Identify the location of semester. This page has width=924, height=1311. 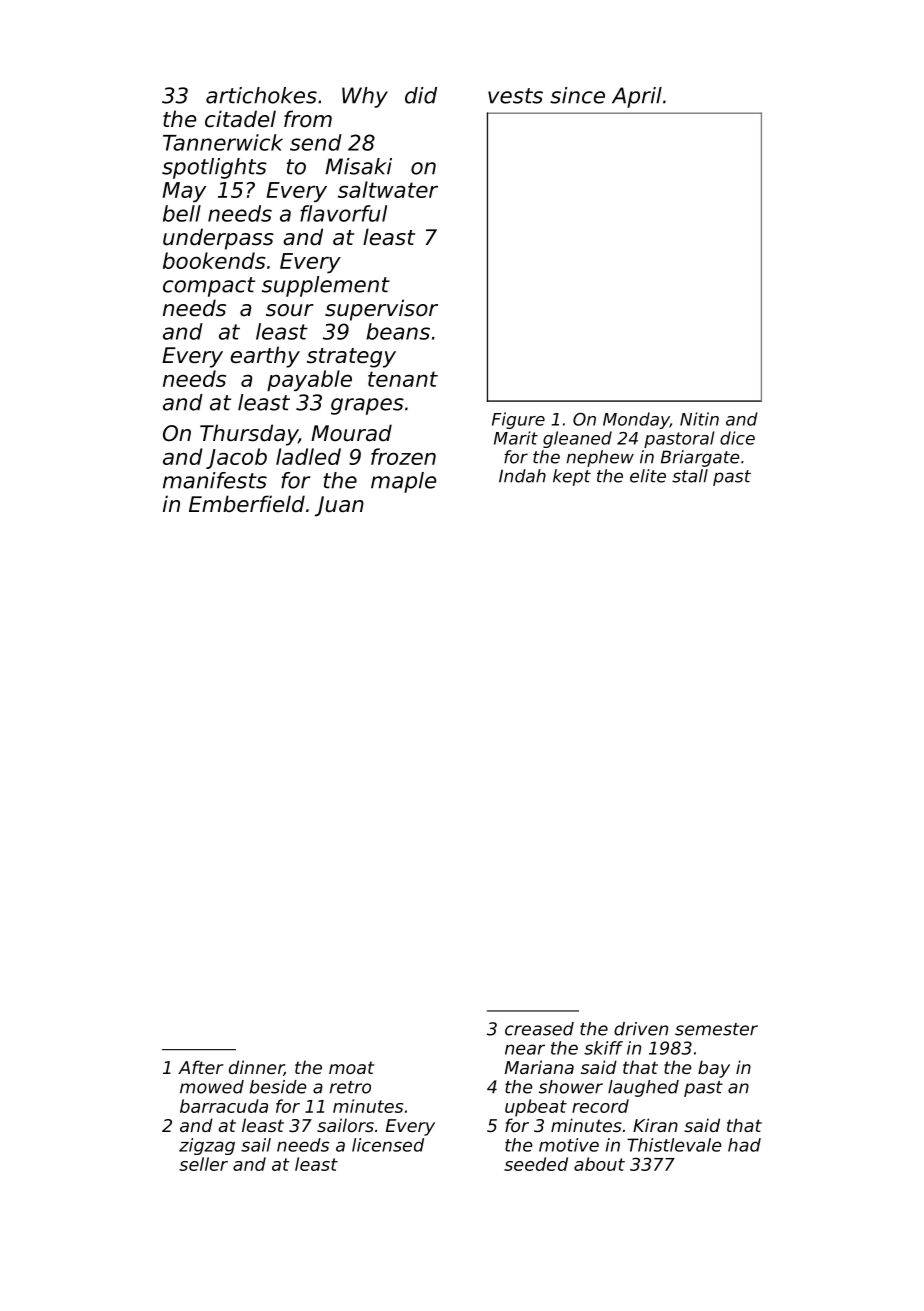
(716, 1029).
